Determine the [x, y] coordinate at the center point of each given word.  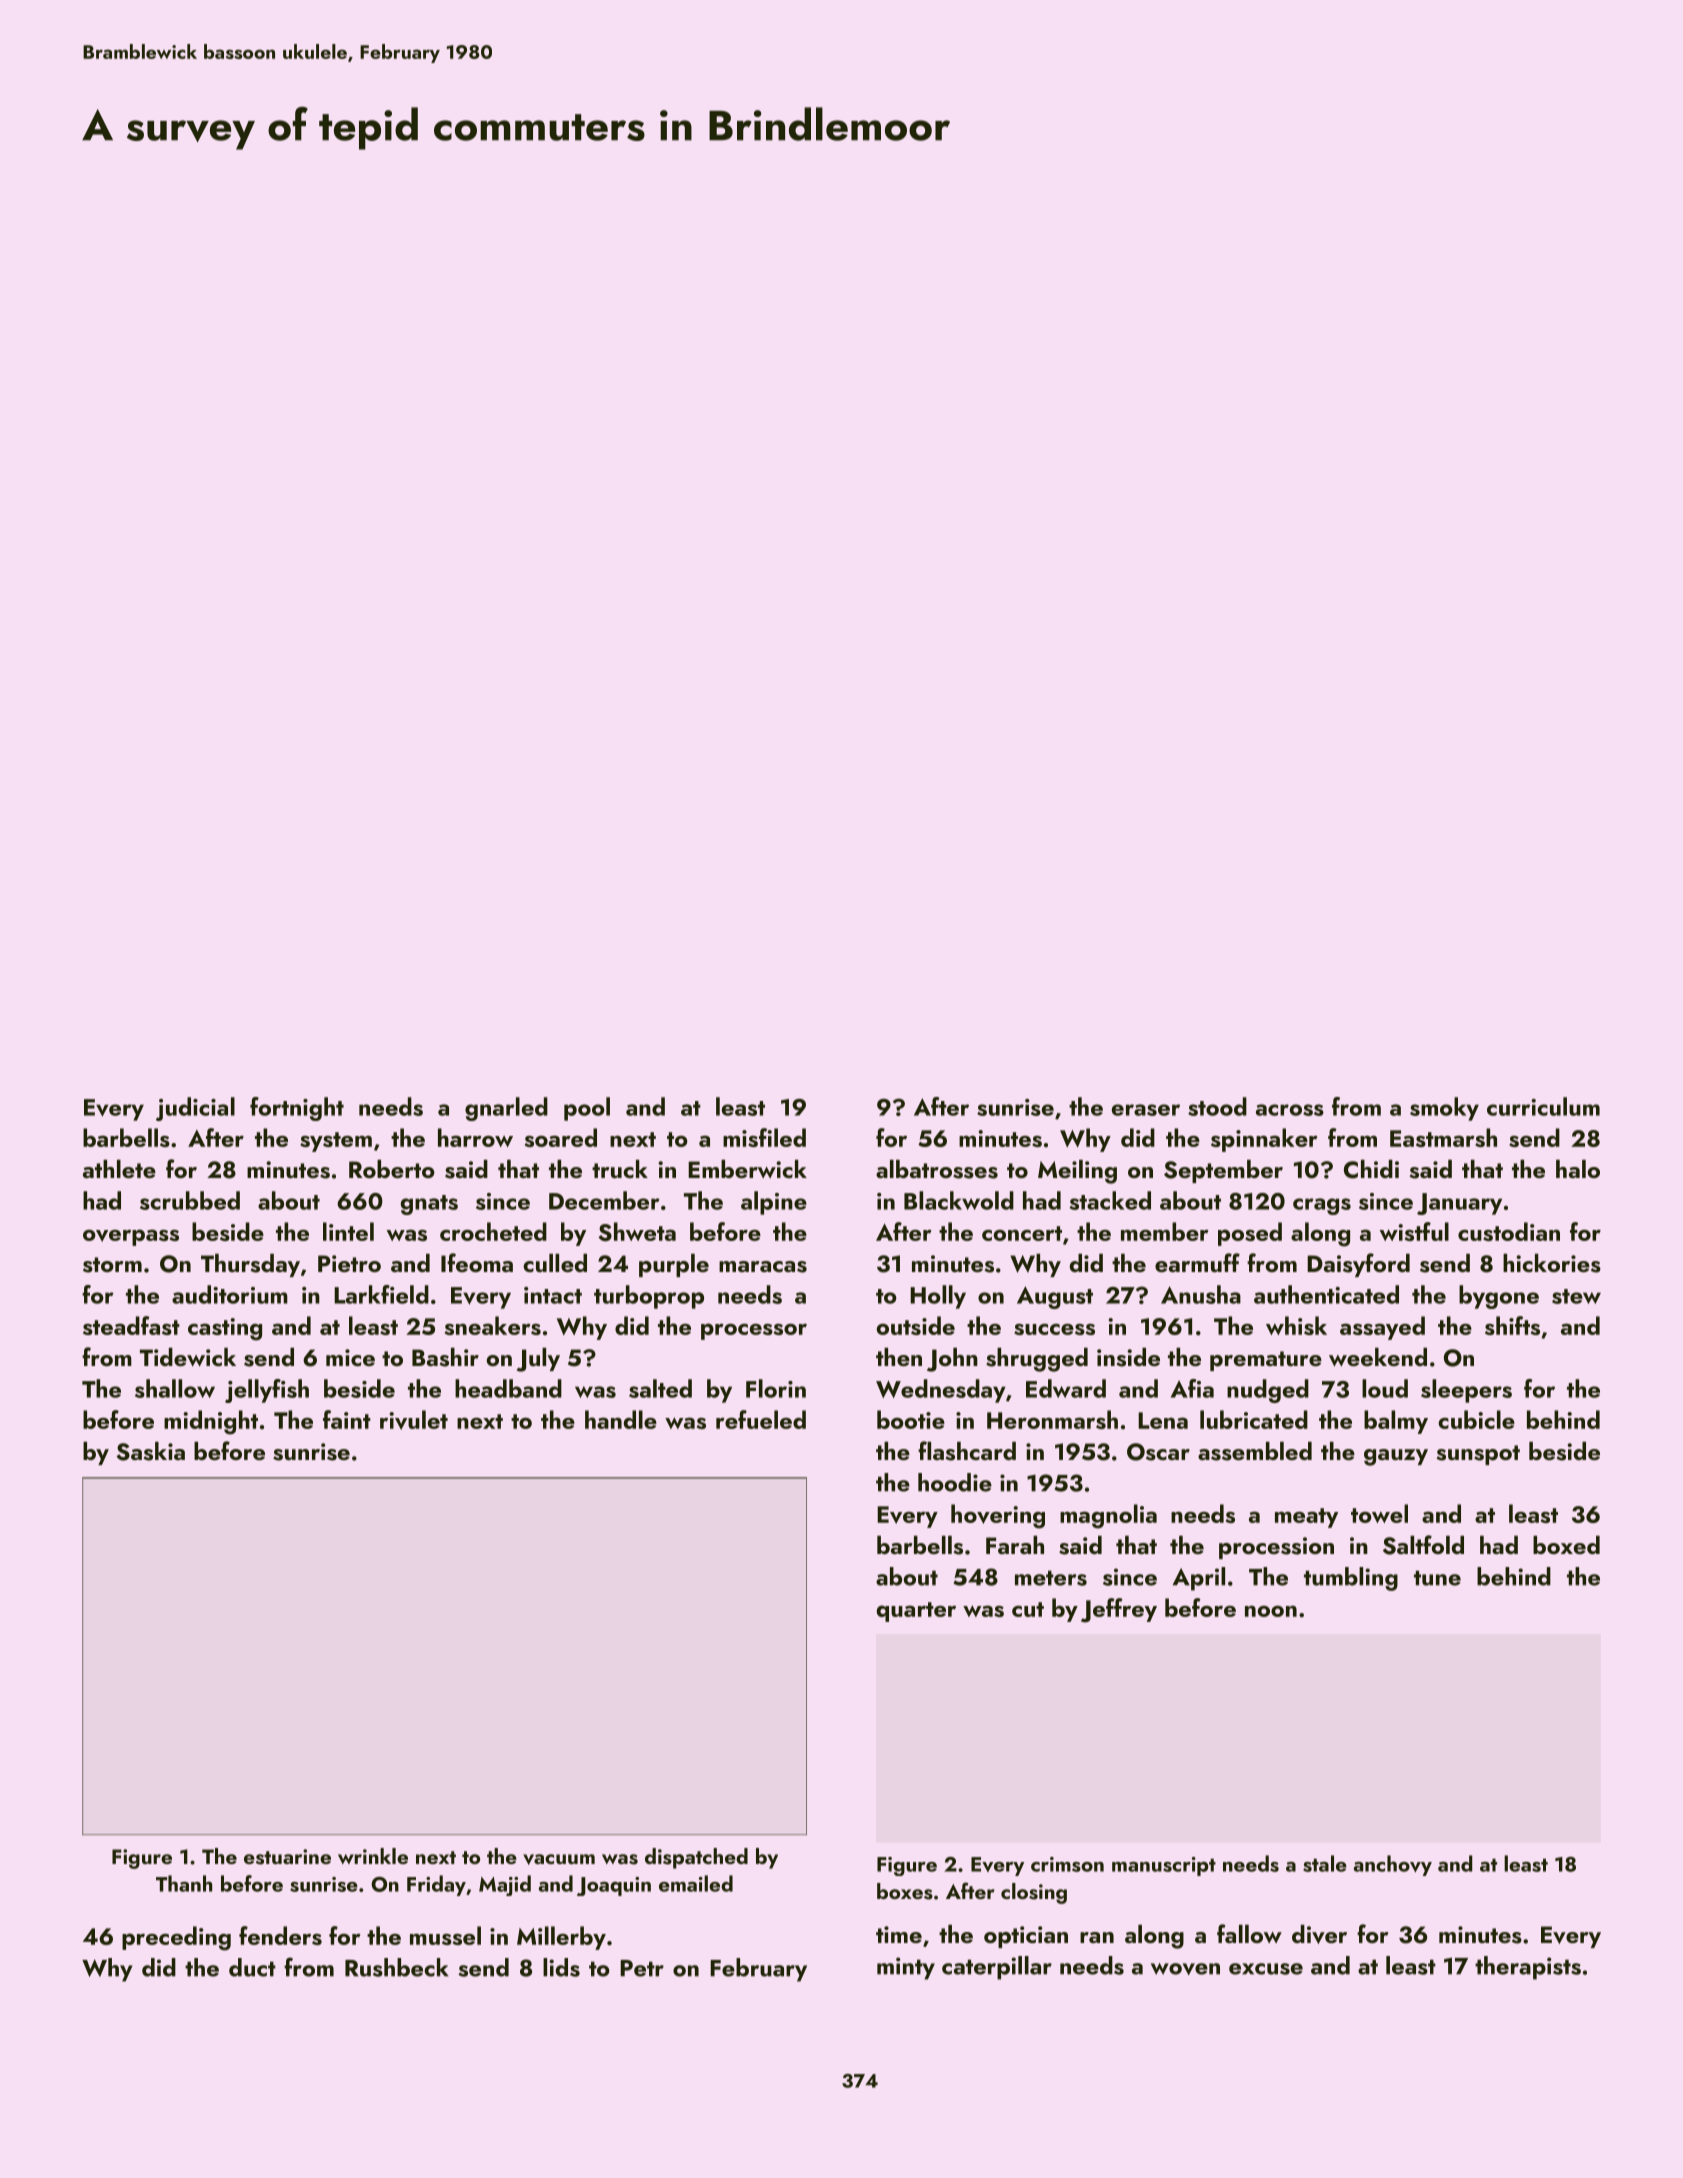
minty [906, 1968]
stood [1217, 1106]
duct [252, 1967]
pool [587, 1109]
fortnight [297, 1109]
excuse [1266, 1969]
